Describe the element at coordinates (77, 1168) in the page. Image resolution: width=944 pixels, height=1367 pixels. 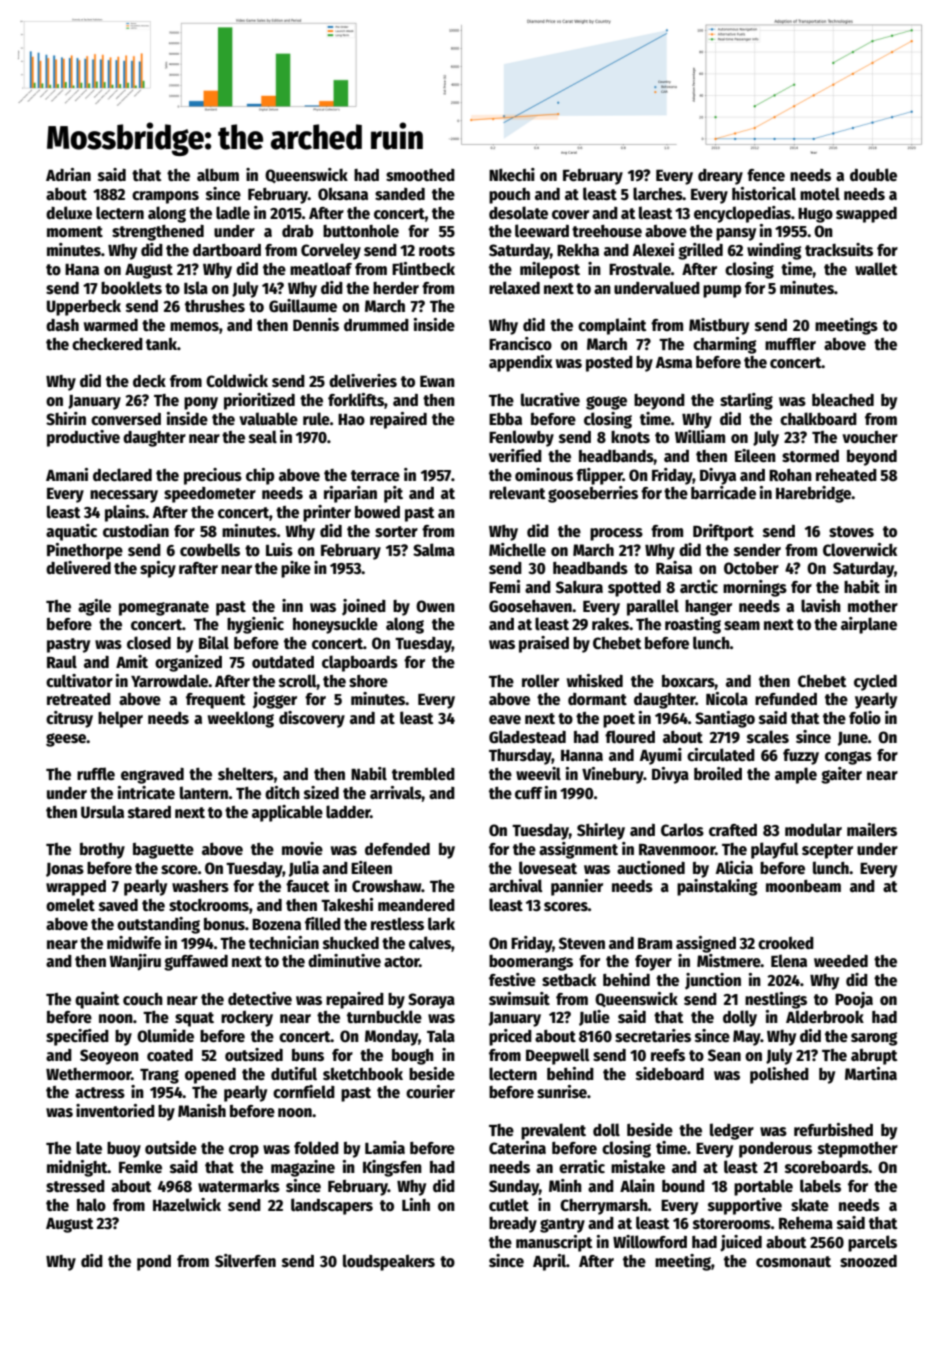
I see `midnight` at that location.
